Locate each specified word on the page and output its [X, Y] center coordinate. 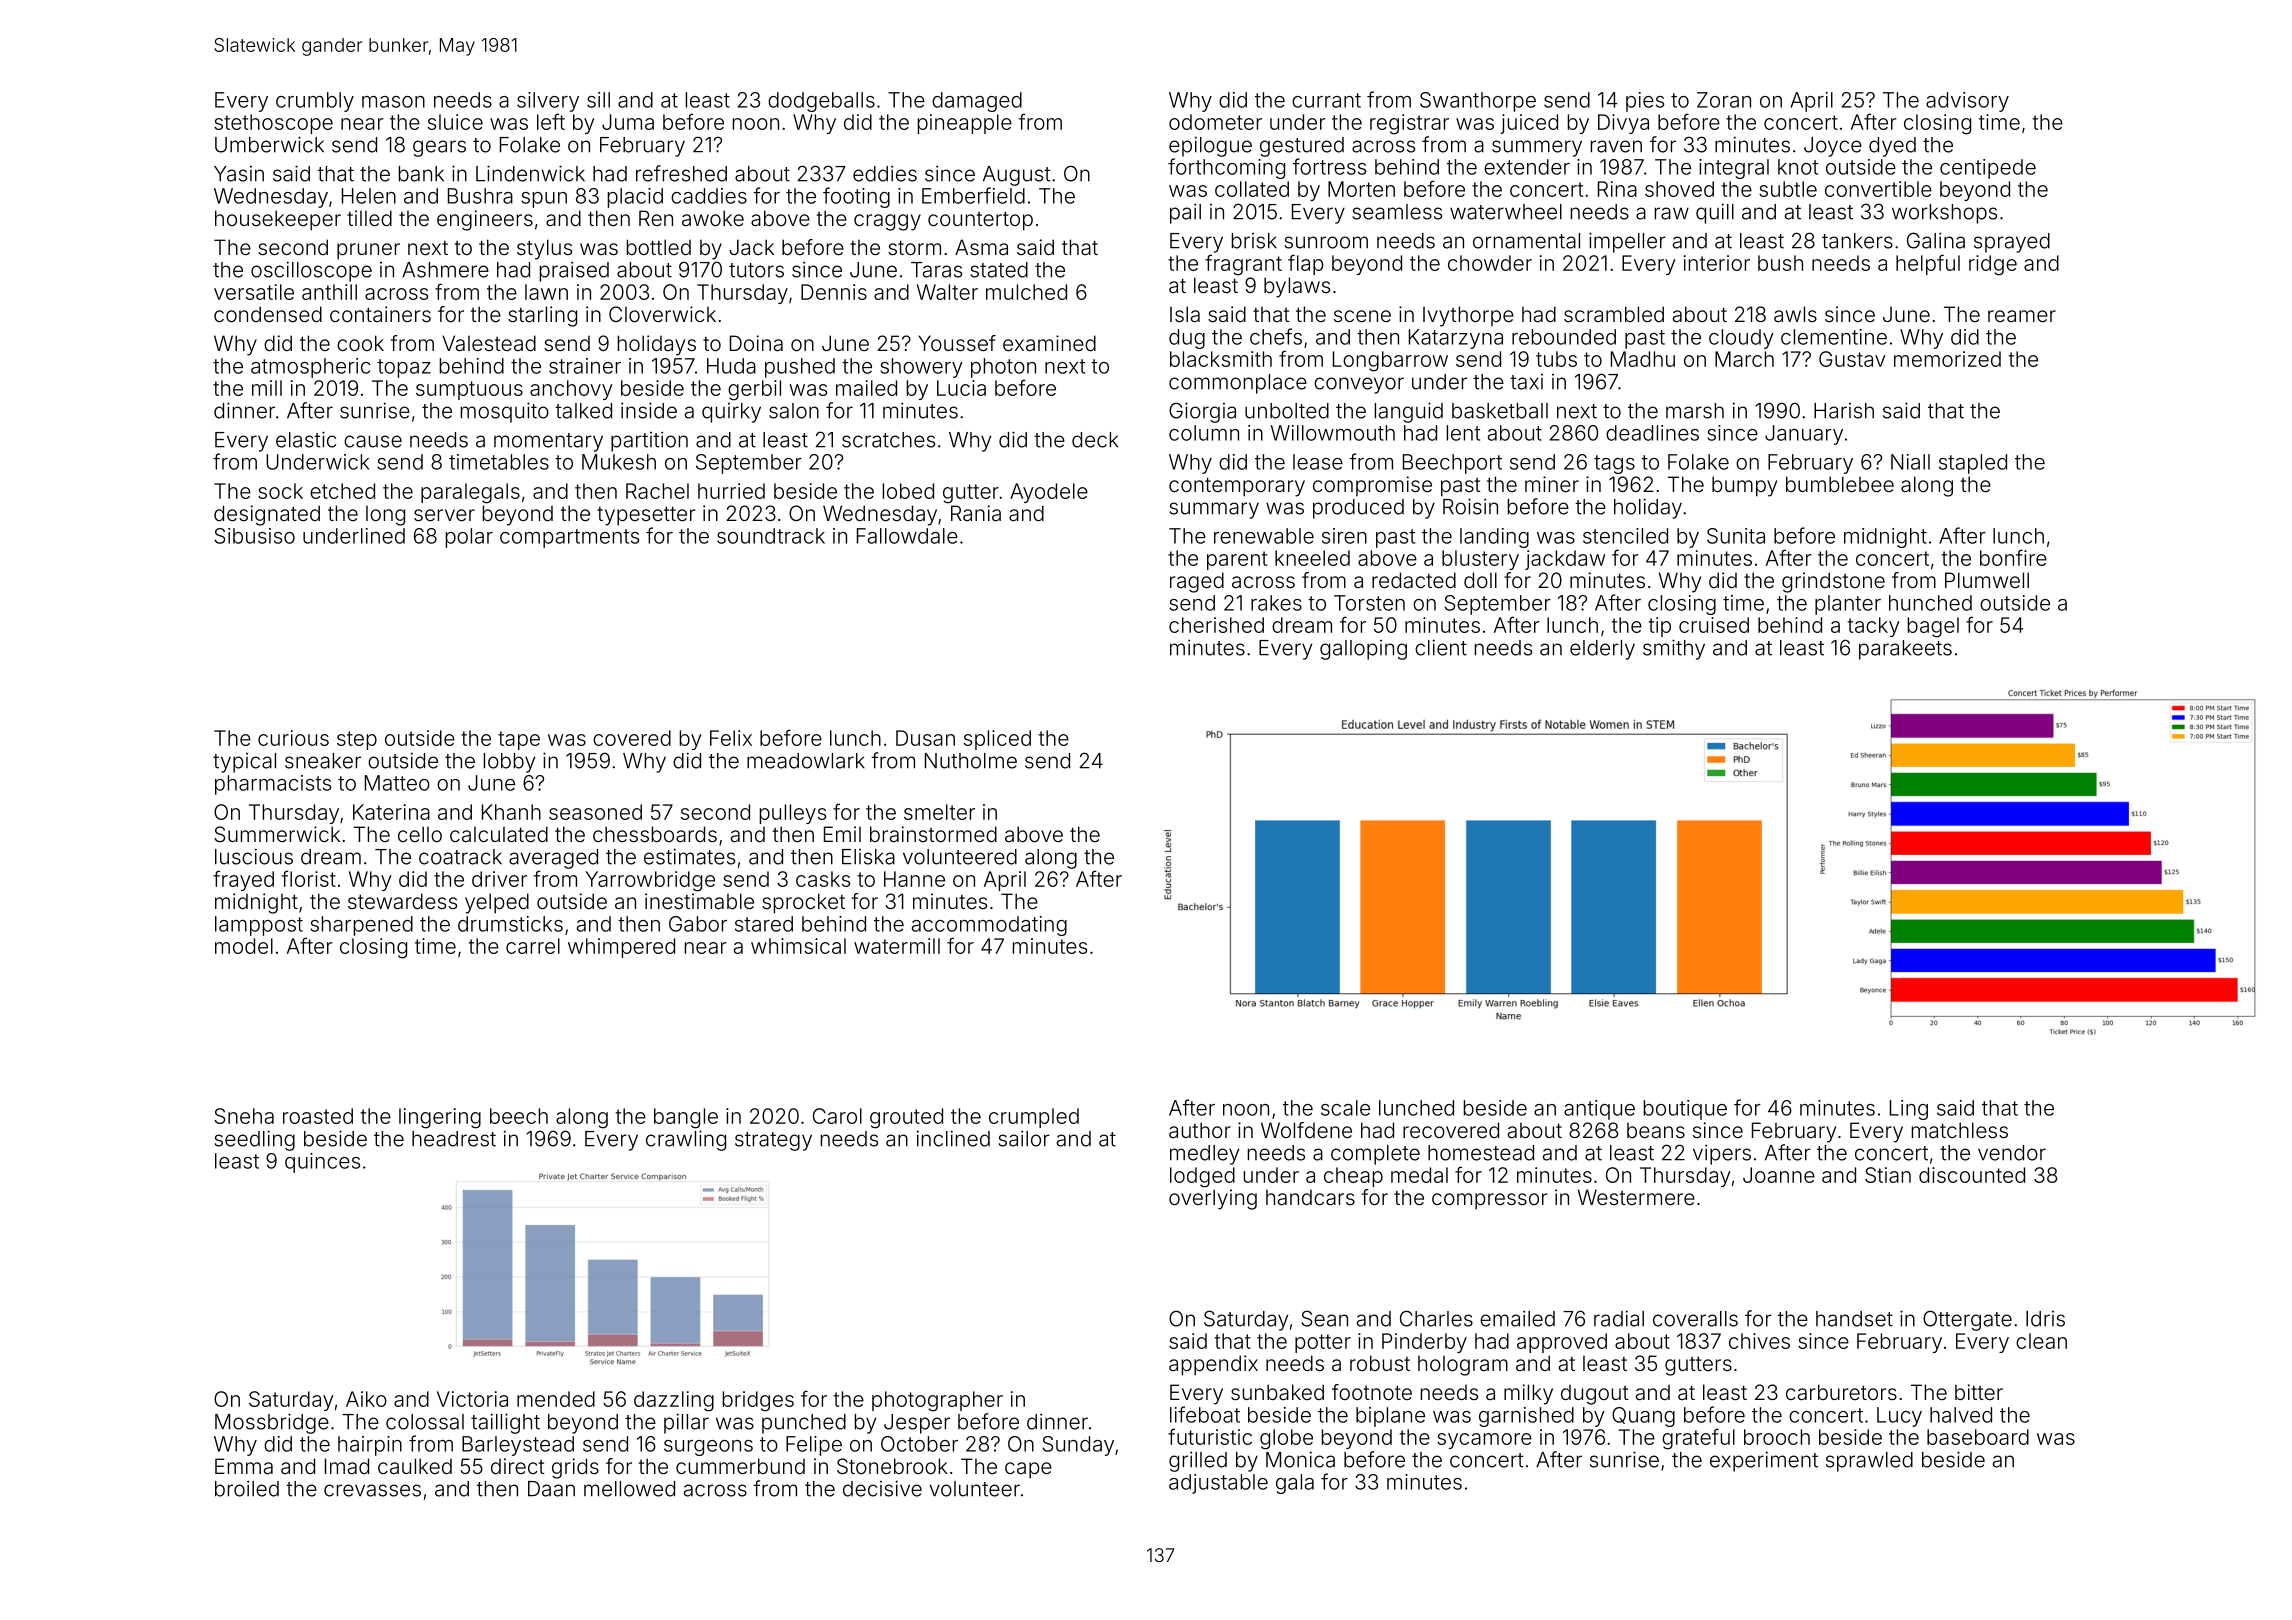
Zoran [1724, 100]
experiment [1764, 1461]
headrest [454, 1139]
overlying [1213, 1199]
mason [393, 102]
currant [1326, 100]
